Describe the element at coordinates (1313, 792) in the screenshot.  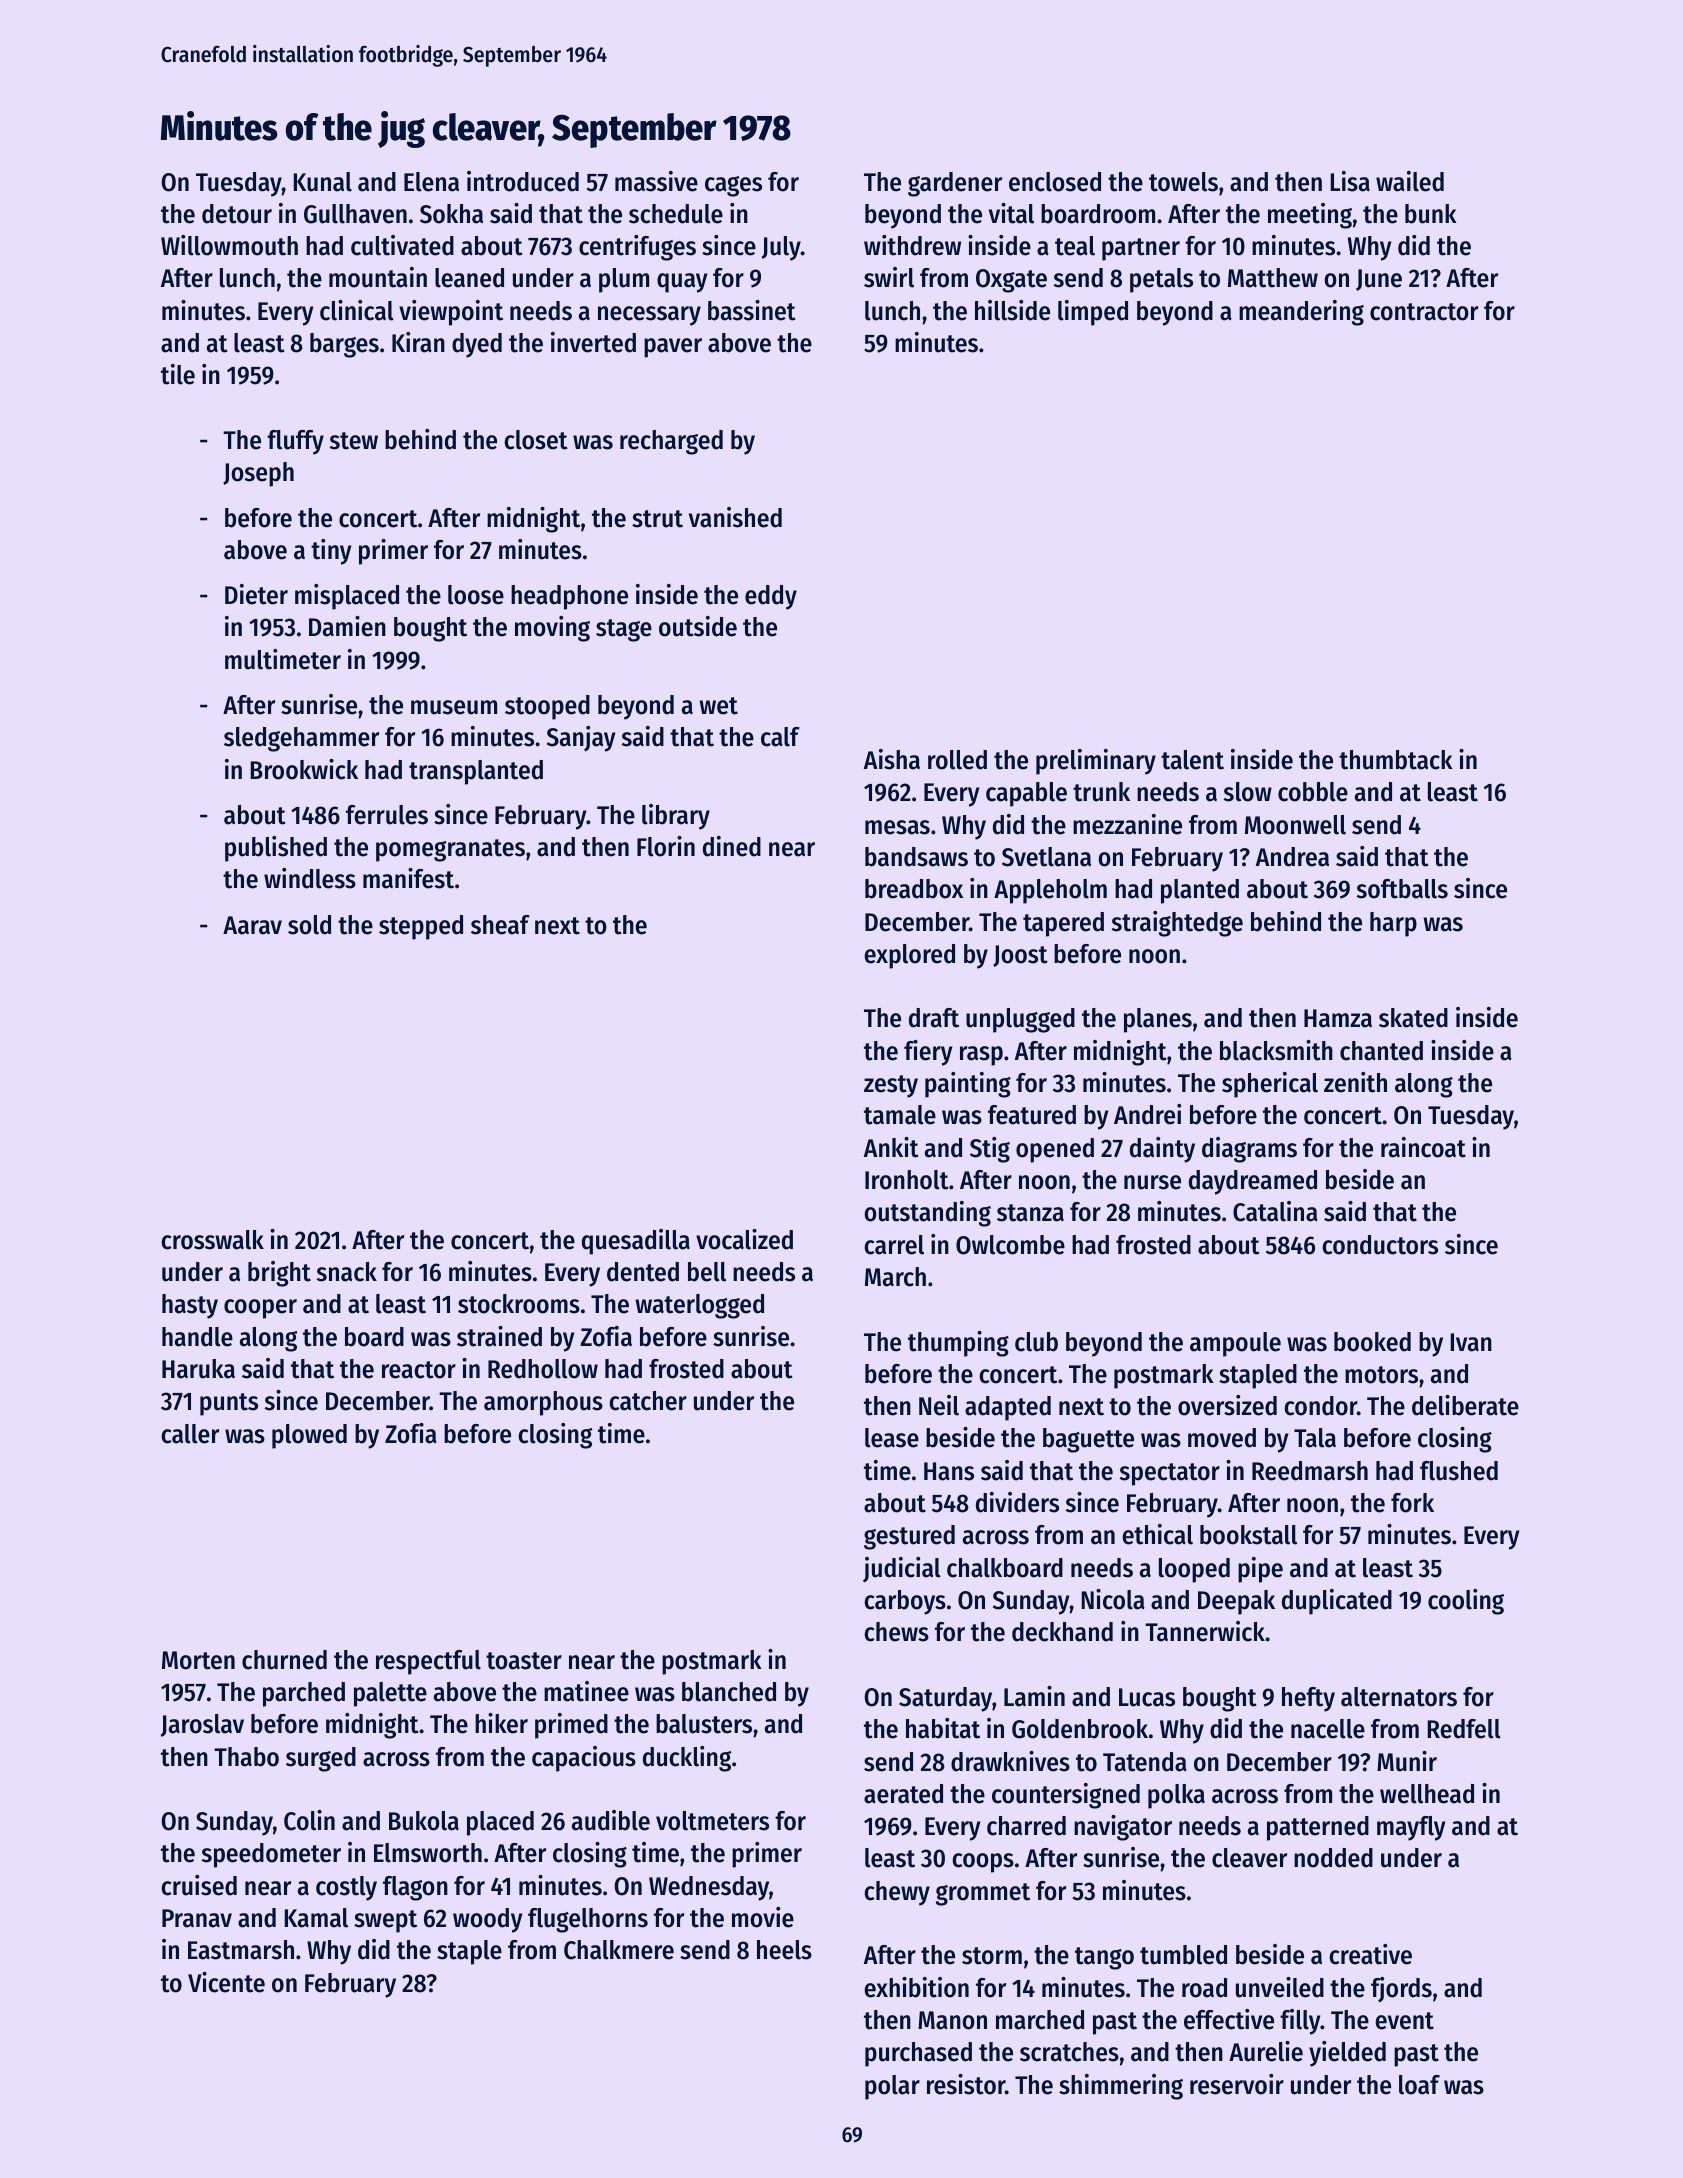
I see `cobble` at that location.
